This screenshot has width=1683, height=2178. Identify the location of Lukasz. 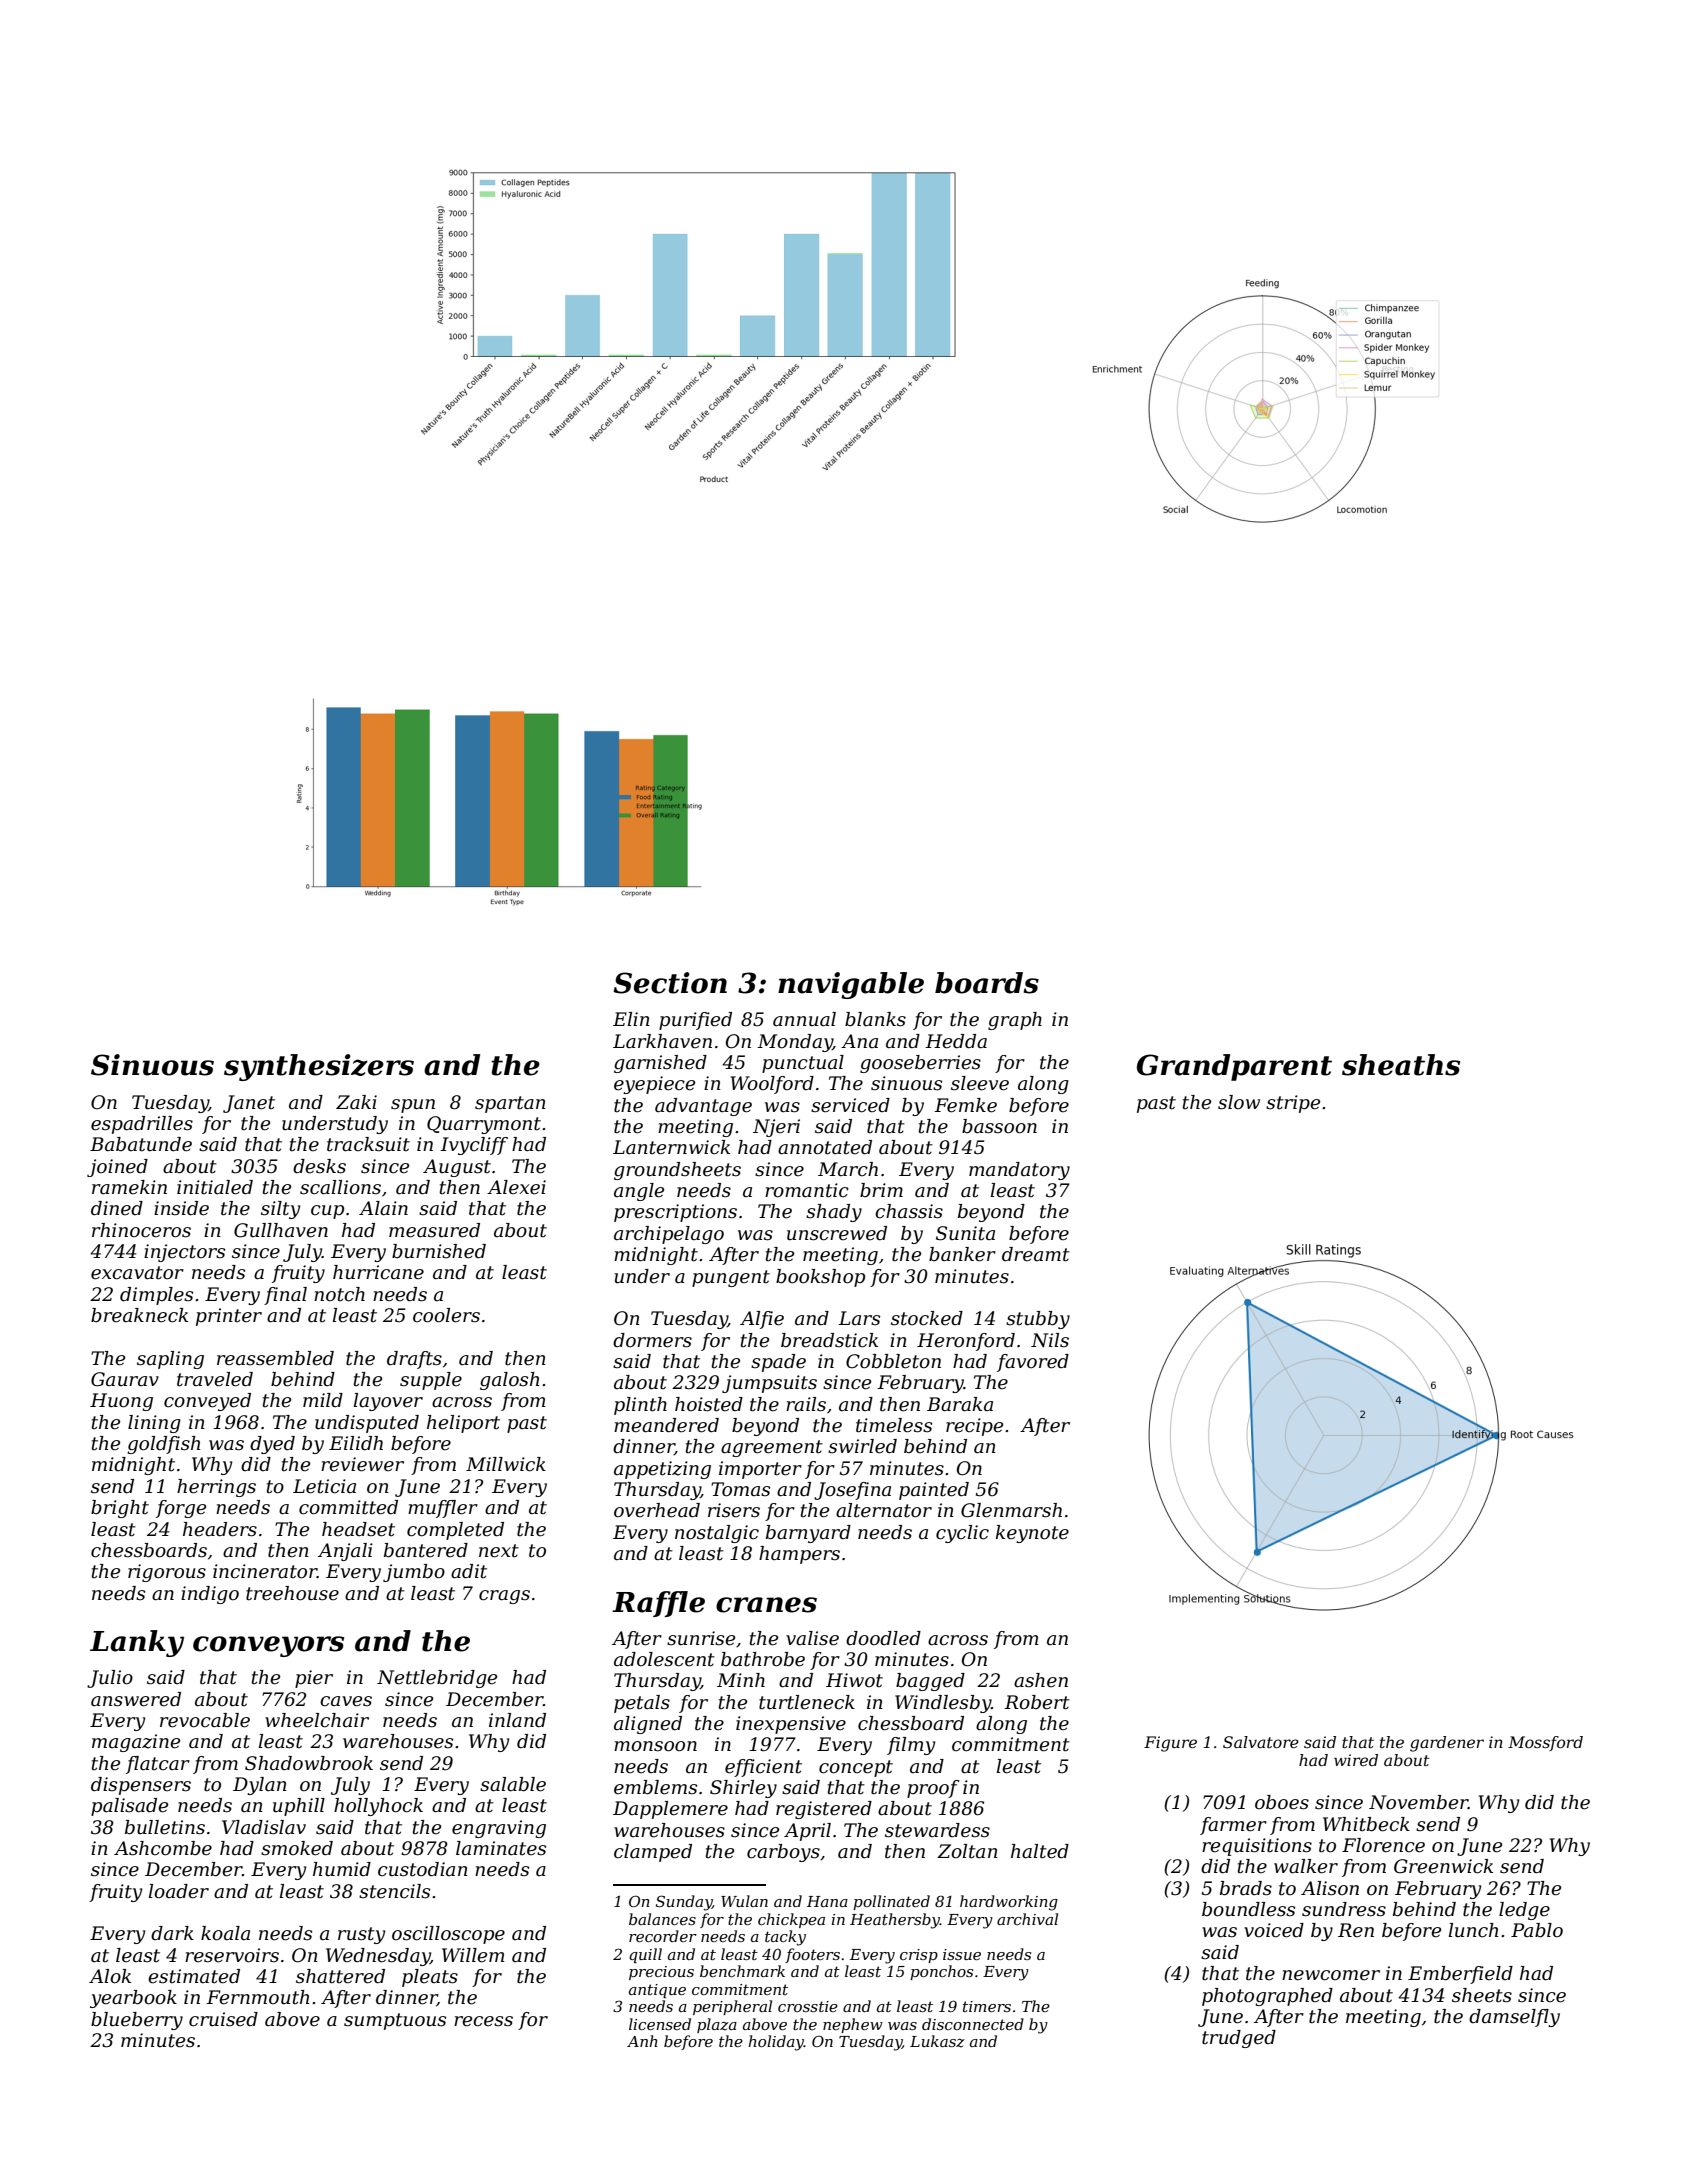
(937, 2041).
